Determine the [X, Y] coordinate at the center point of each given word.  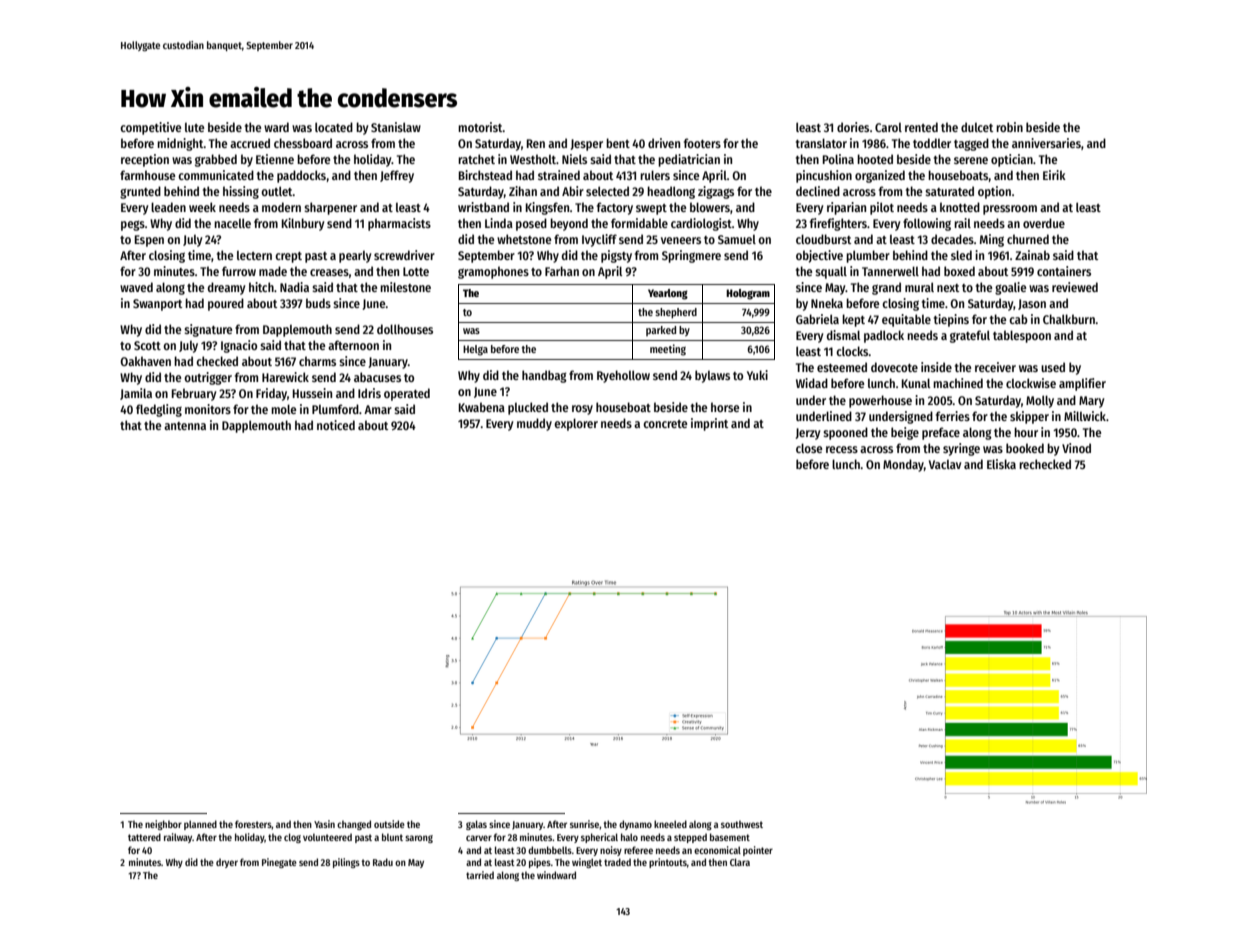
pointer [758, 851]
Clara [740, 862]
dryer [227, 863]
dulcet [977, 127]
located [334, 127]
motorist [480, 127]
